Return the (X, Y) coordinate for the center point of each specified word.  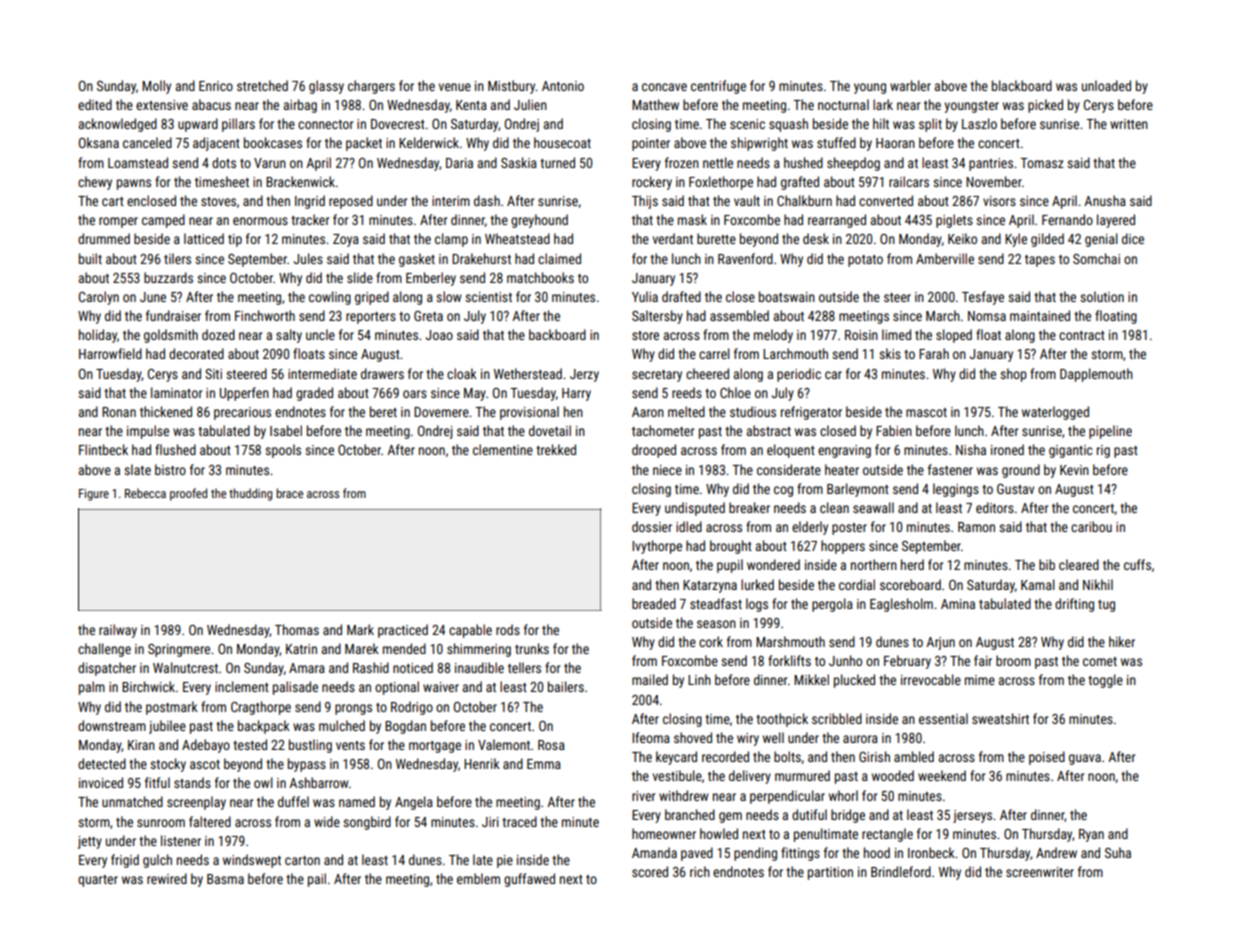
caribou (1091, 526)
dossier (652, 526)
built (90, 258)
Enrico (216, 86)
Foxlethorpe (721, 183)
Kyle (1016, 240)
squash (788, 125)
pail (317, 880)
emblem (478, 878)
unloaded (1106, 85)
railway (118, 631)
